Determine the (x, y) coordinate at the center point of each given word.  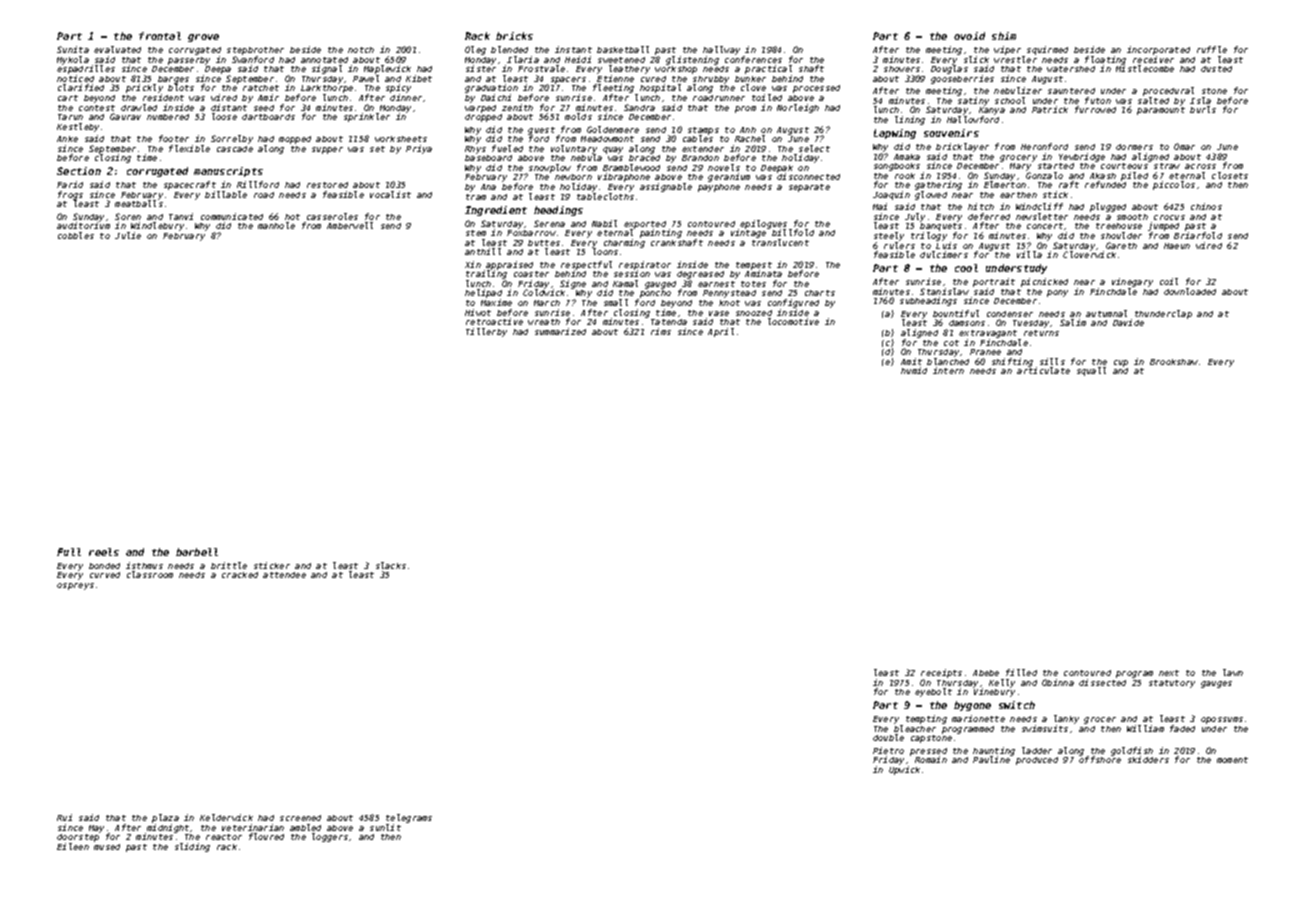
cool (966, 268)
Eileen (73, 846)
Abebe (986, 673)
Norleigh (798, 108)
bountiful (956, 313)
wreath (544, 322)
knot (729, 303)
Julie (128, 235)
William (1145, 728)
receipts (941, 673)
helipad (483, 293)
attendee (284, 575)
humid (914, 370)
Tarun (70, 117)
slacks (391, 565)
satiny (973, 101)
